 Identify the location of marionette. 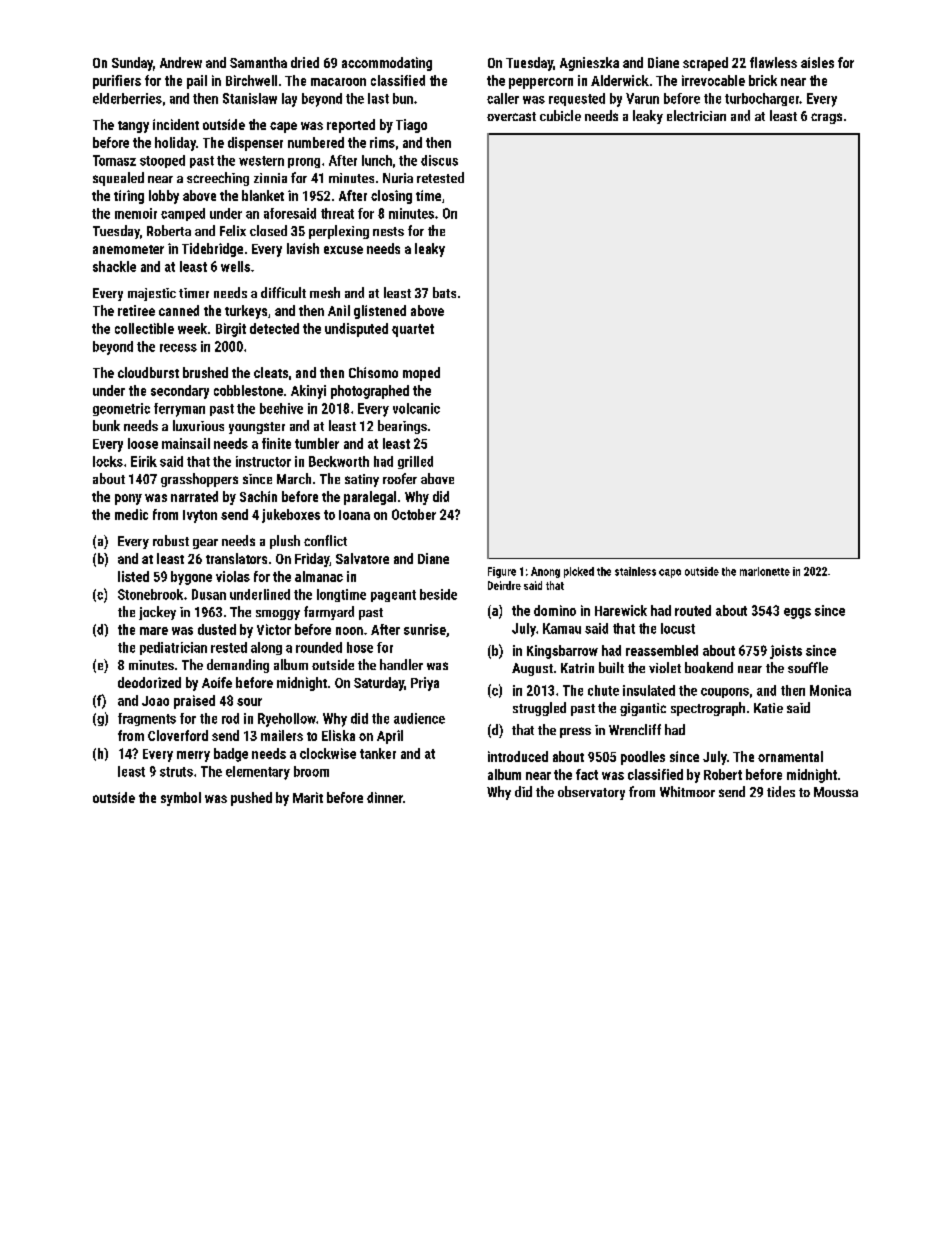
(765, 571).
